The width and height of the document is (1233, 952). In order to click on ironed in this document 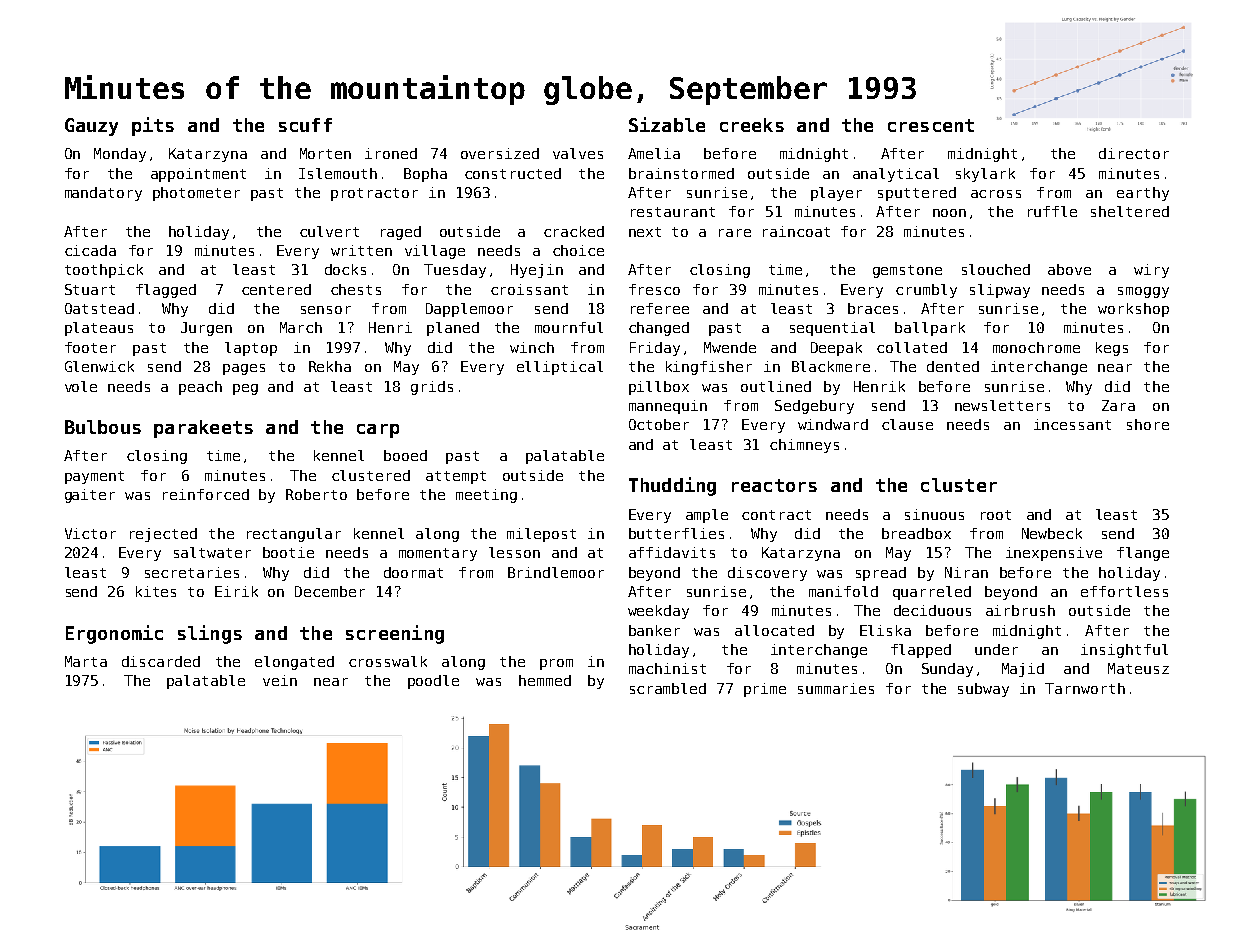, I will do `click(391, 153)`.
